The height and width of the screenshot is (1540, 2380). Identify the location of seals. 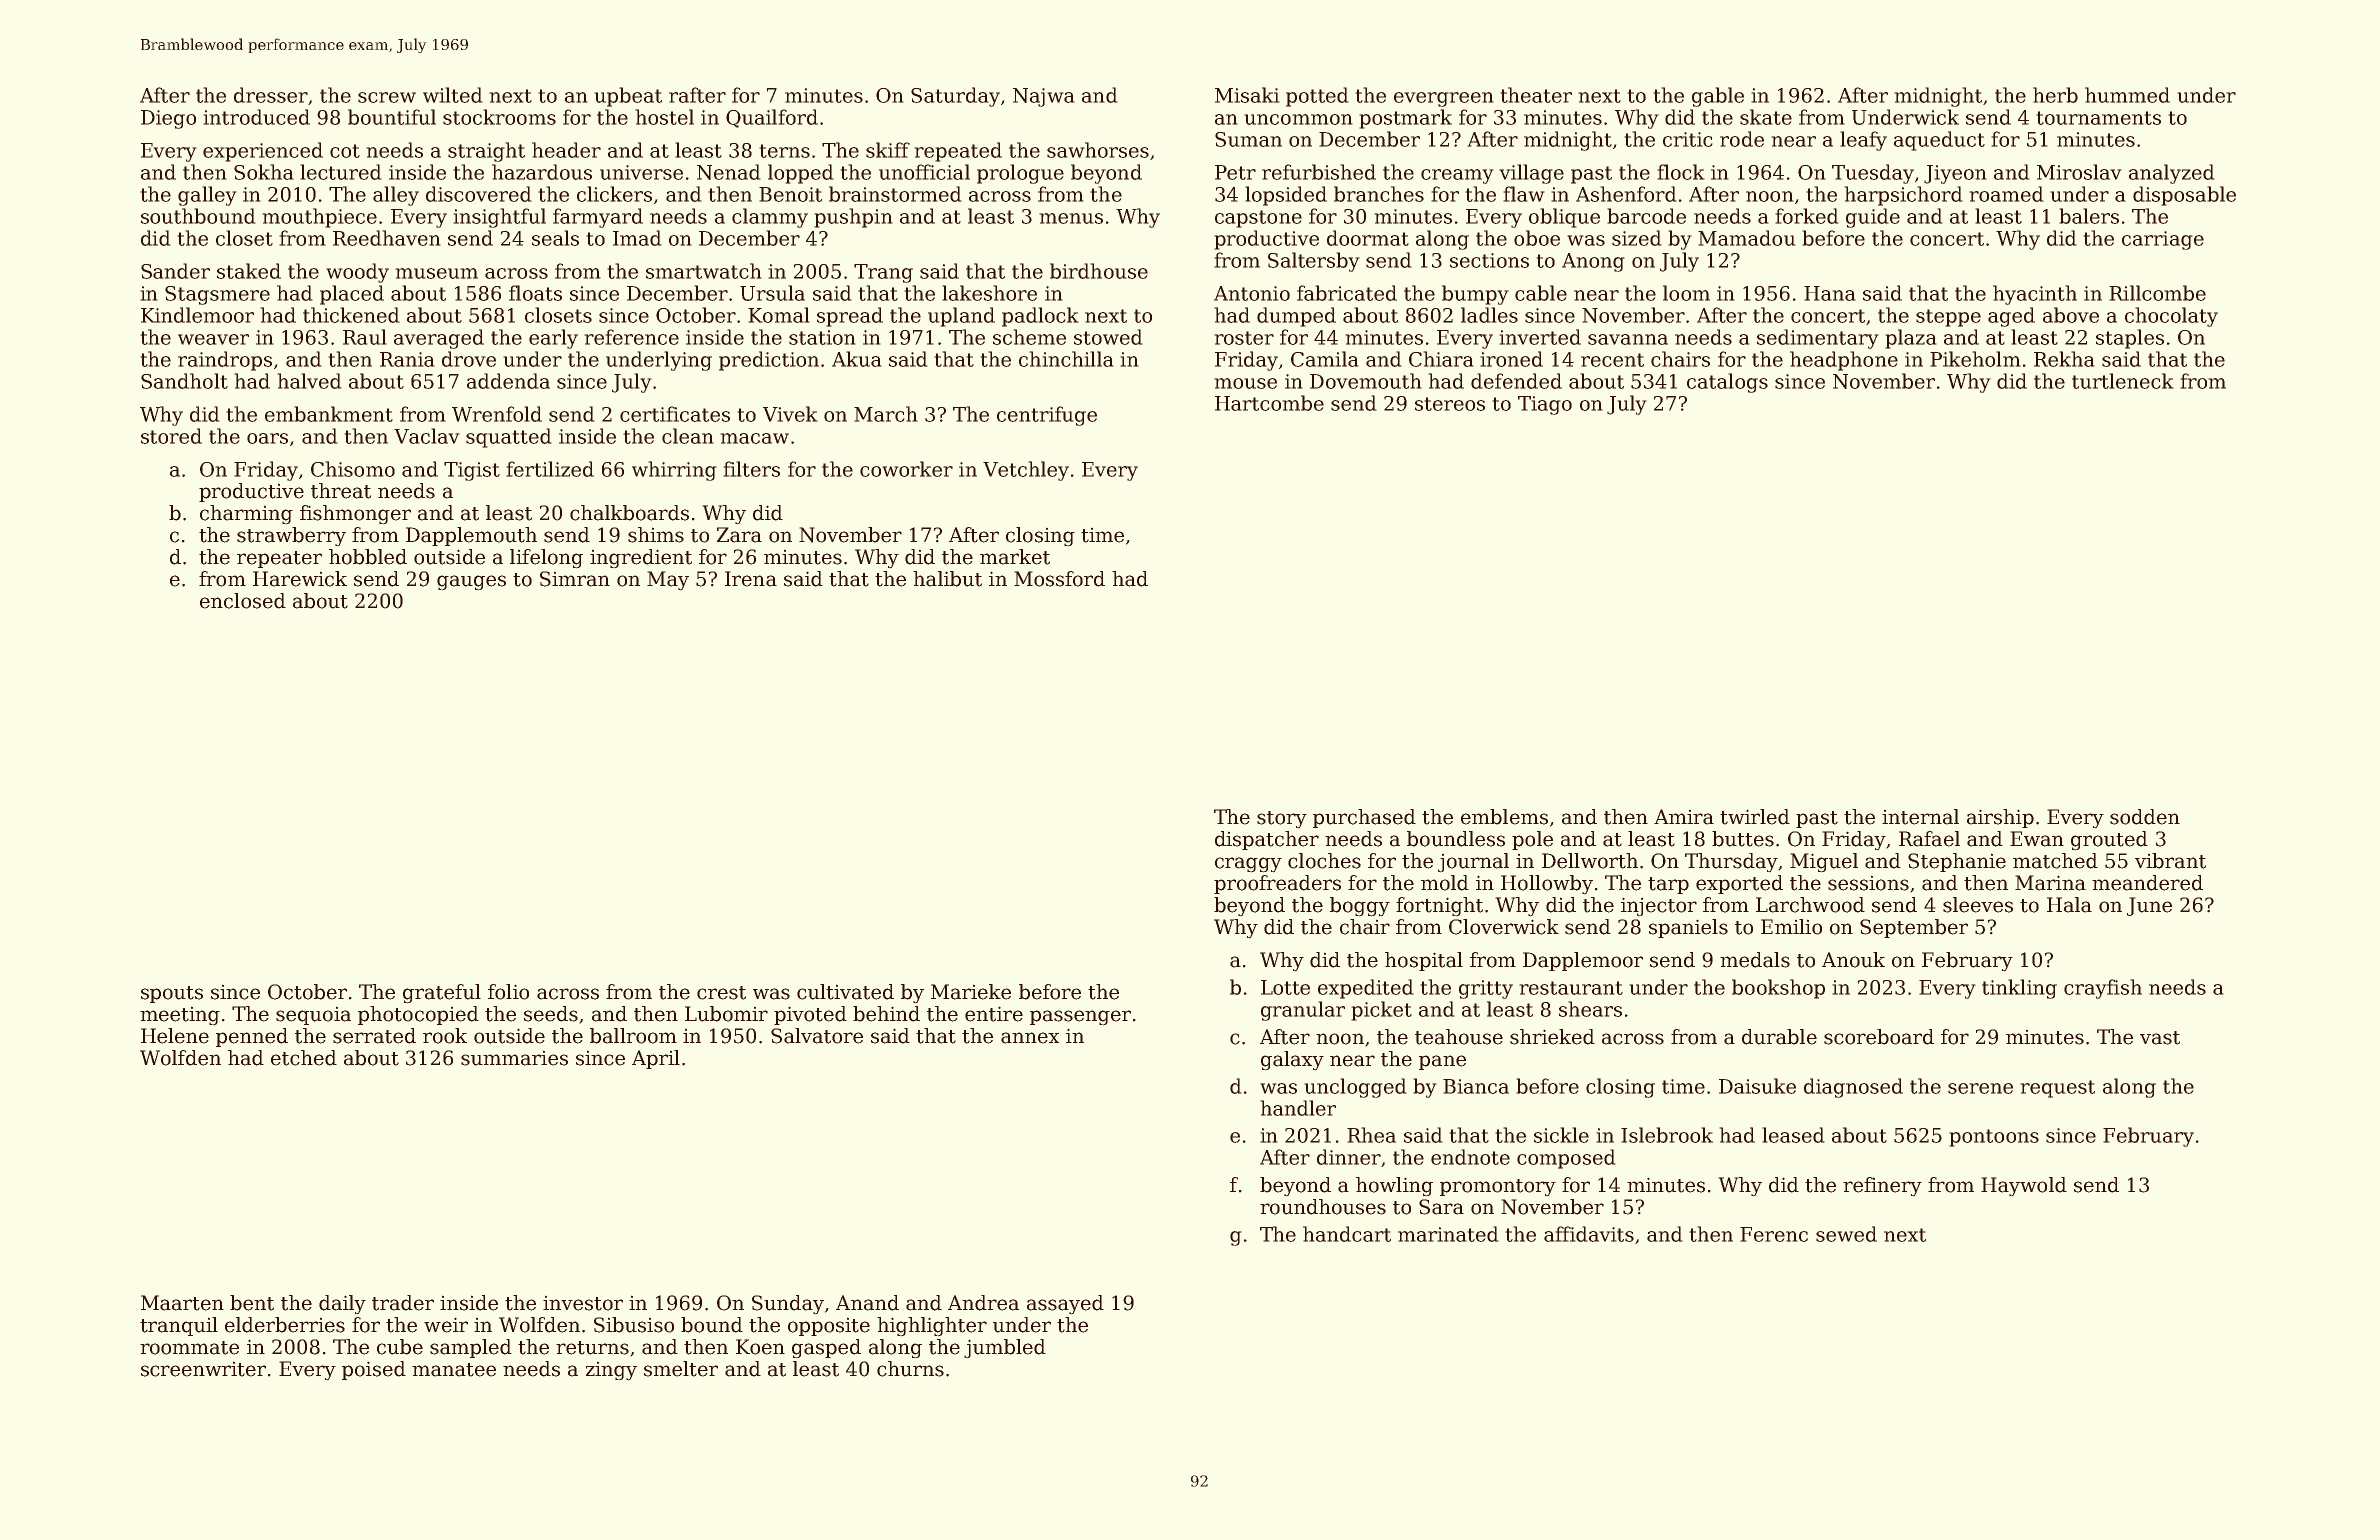
(555, 238).
